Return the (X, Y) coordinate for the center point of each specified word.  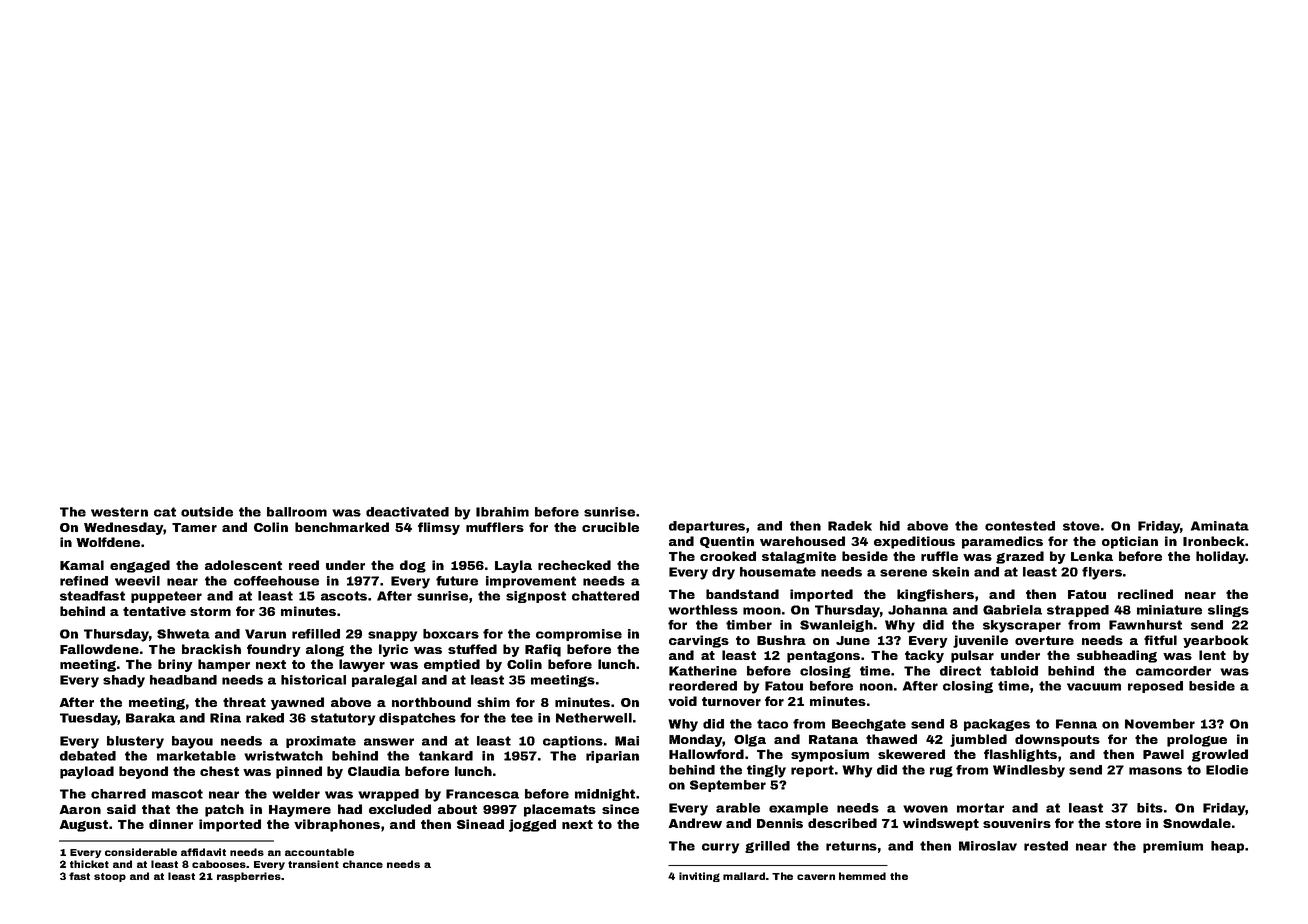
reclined (1145, 594)
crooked (728, 556)
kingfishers (935, 595)
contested (1020, 526)
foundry (274, 650)
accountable (319, 852)
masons (1155, 771)
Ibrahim (502, 512)
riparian (612, 757)
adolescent (243, 565)
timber (749, 625)
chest (219, 771)
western (119, 512)
